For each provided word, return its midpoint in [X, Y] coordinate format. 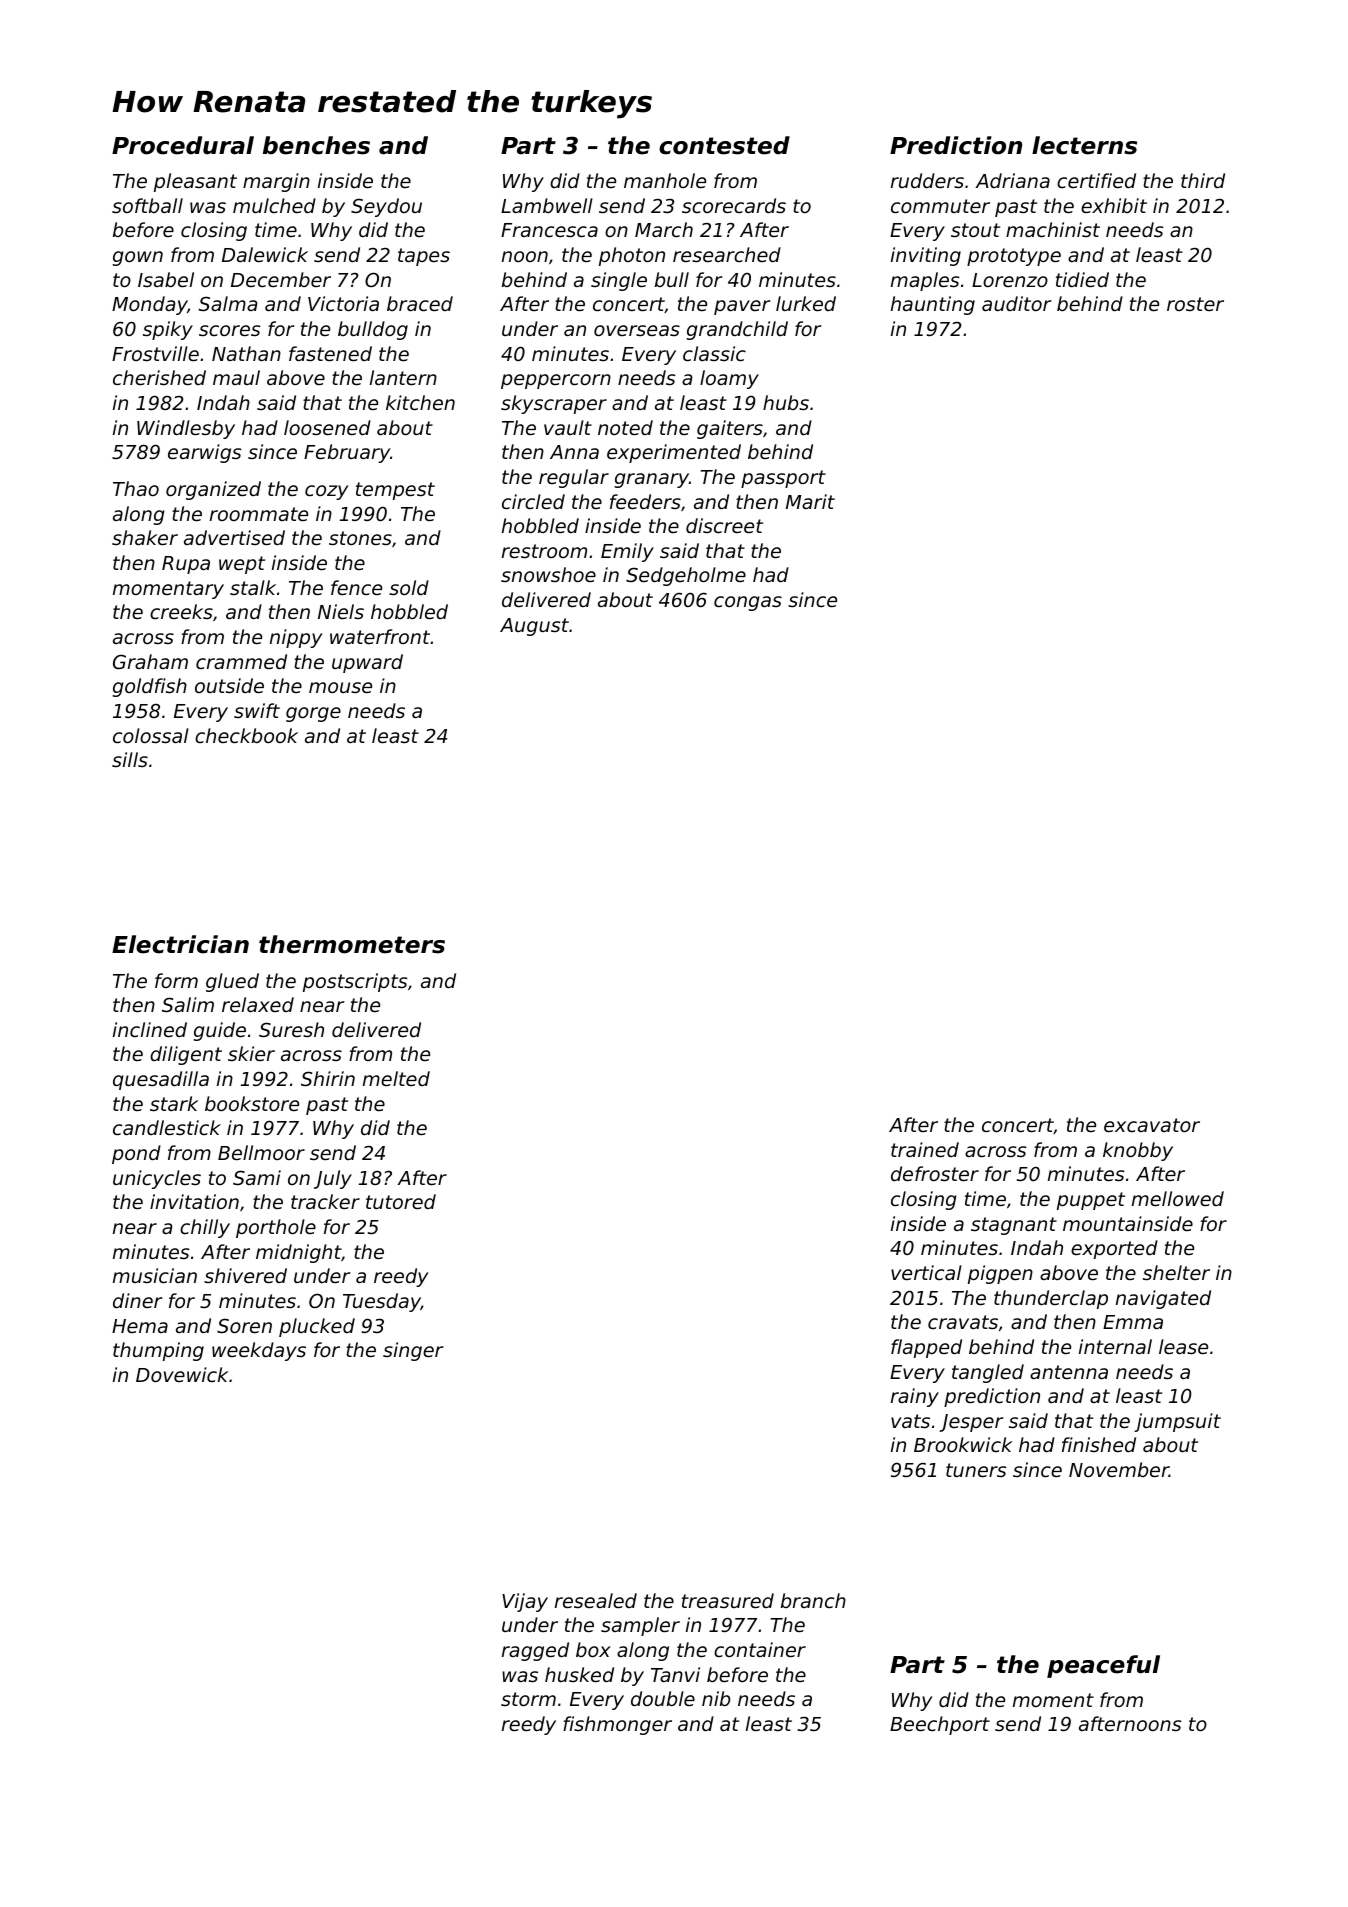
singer [413, 1351]
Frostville [155, 353]
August [534, 627]
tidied [1082, 279]
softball [147, 205]
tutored [401, 1201]
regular [574, 478]
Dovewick [182, 1374]
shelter [1176, 1272]
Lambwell [547, 205]
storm [528, 1699]
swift [257, 710]
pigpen [1000, 1274]
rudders [927, 180]
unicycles [157, 1179]
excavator [1152, 1125]
